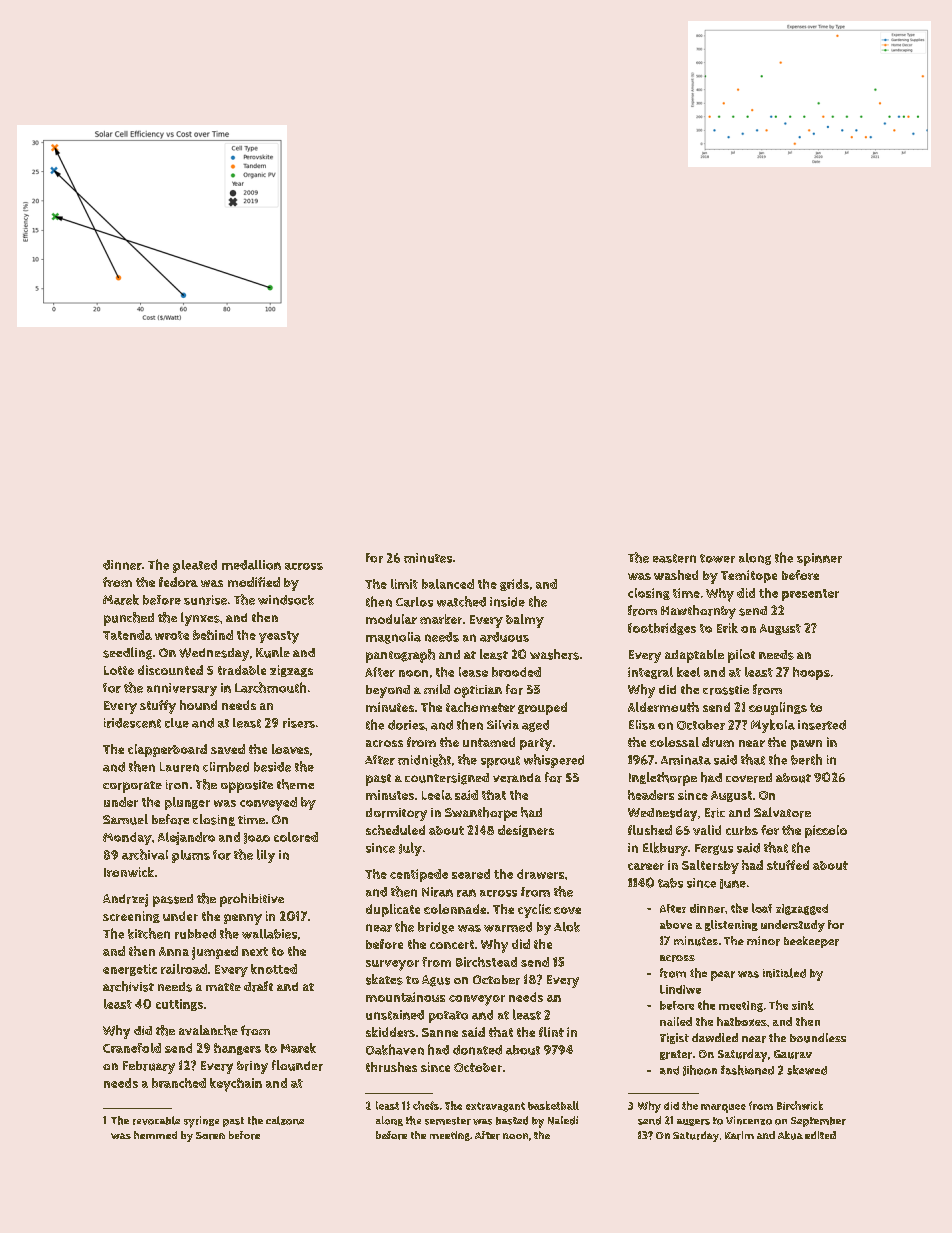  What do you see at coordinates (693, 1122) in the screenshot?
I see `augers` at bounding box center [693, 1122].
